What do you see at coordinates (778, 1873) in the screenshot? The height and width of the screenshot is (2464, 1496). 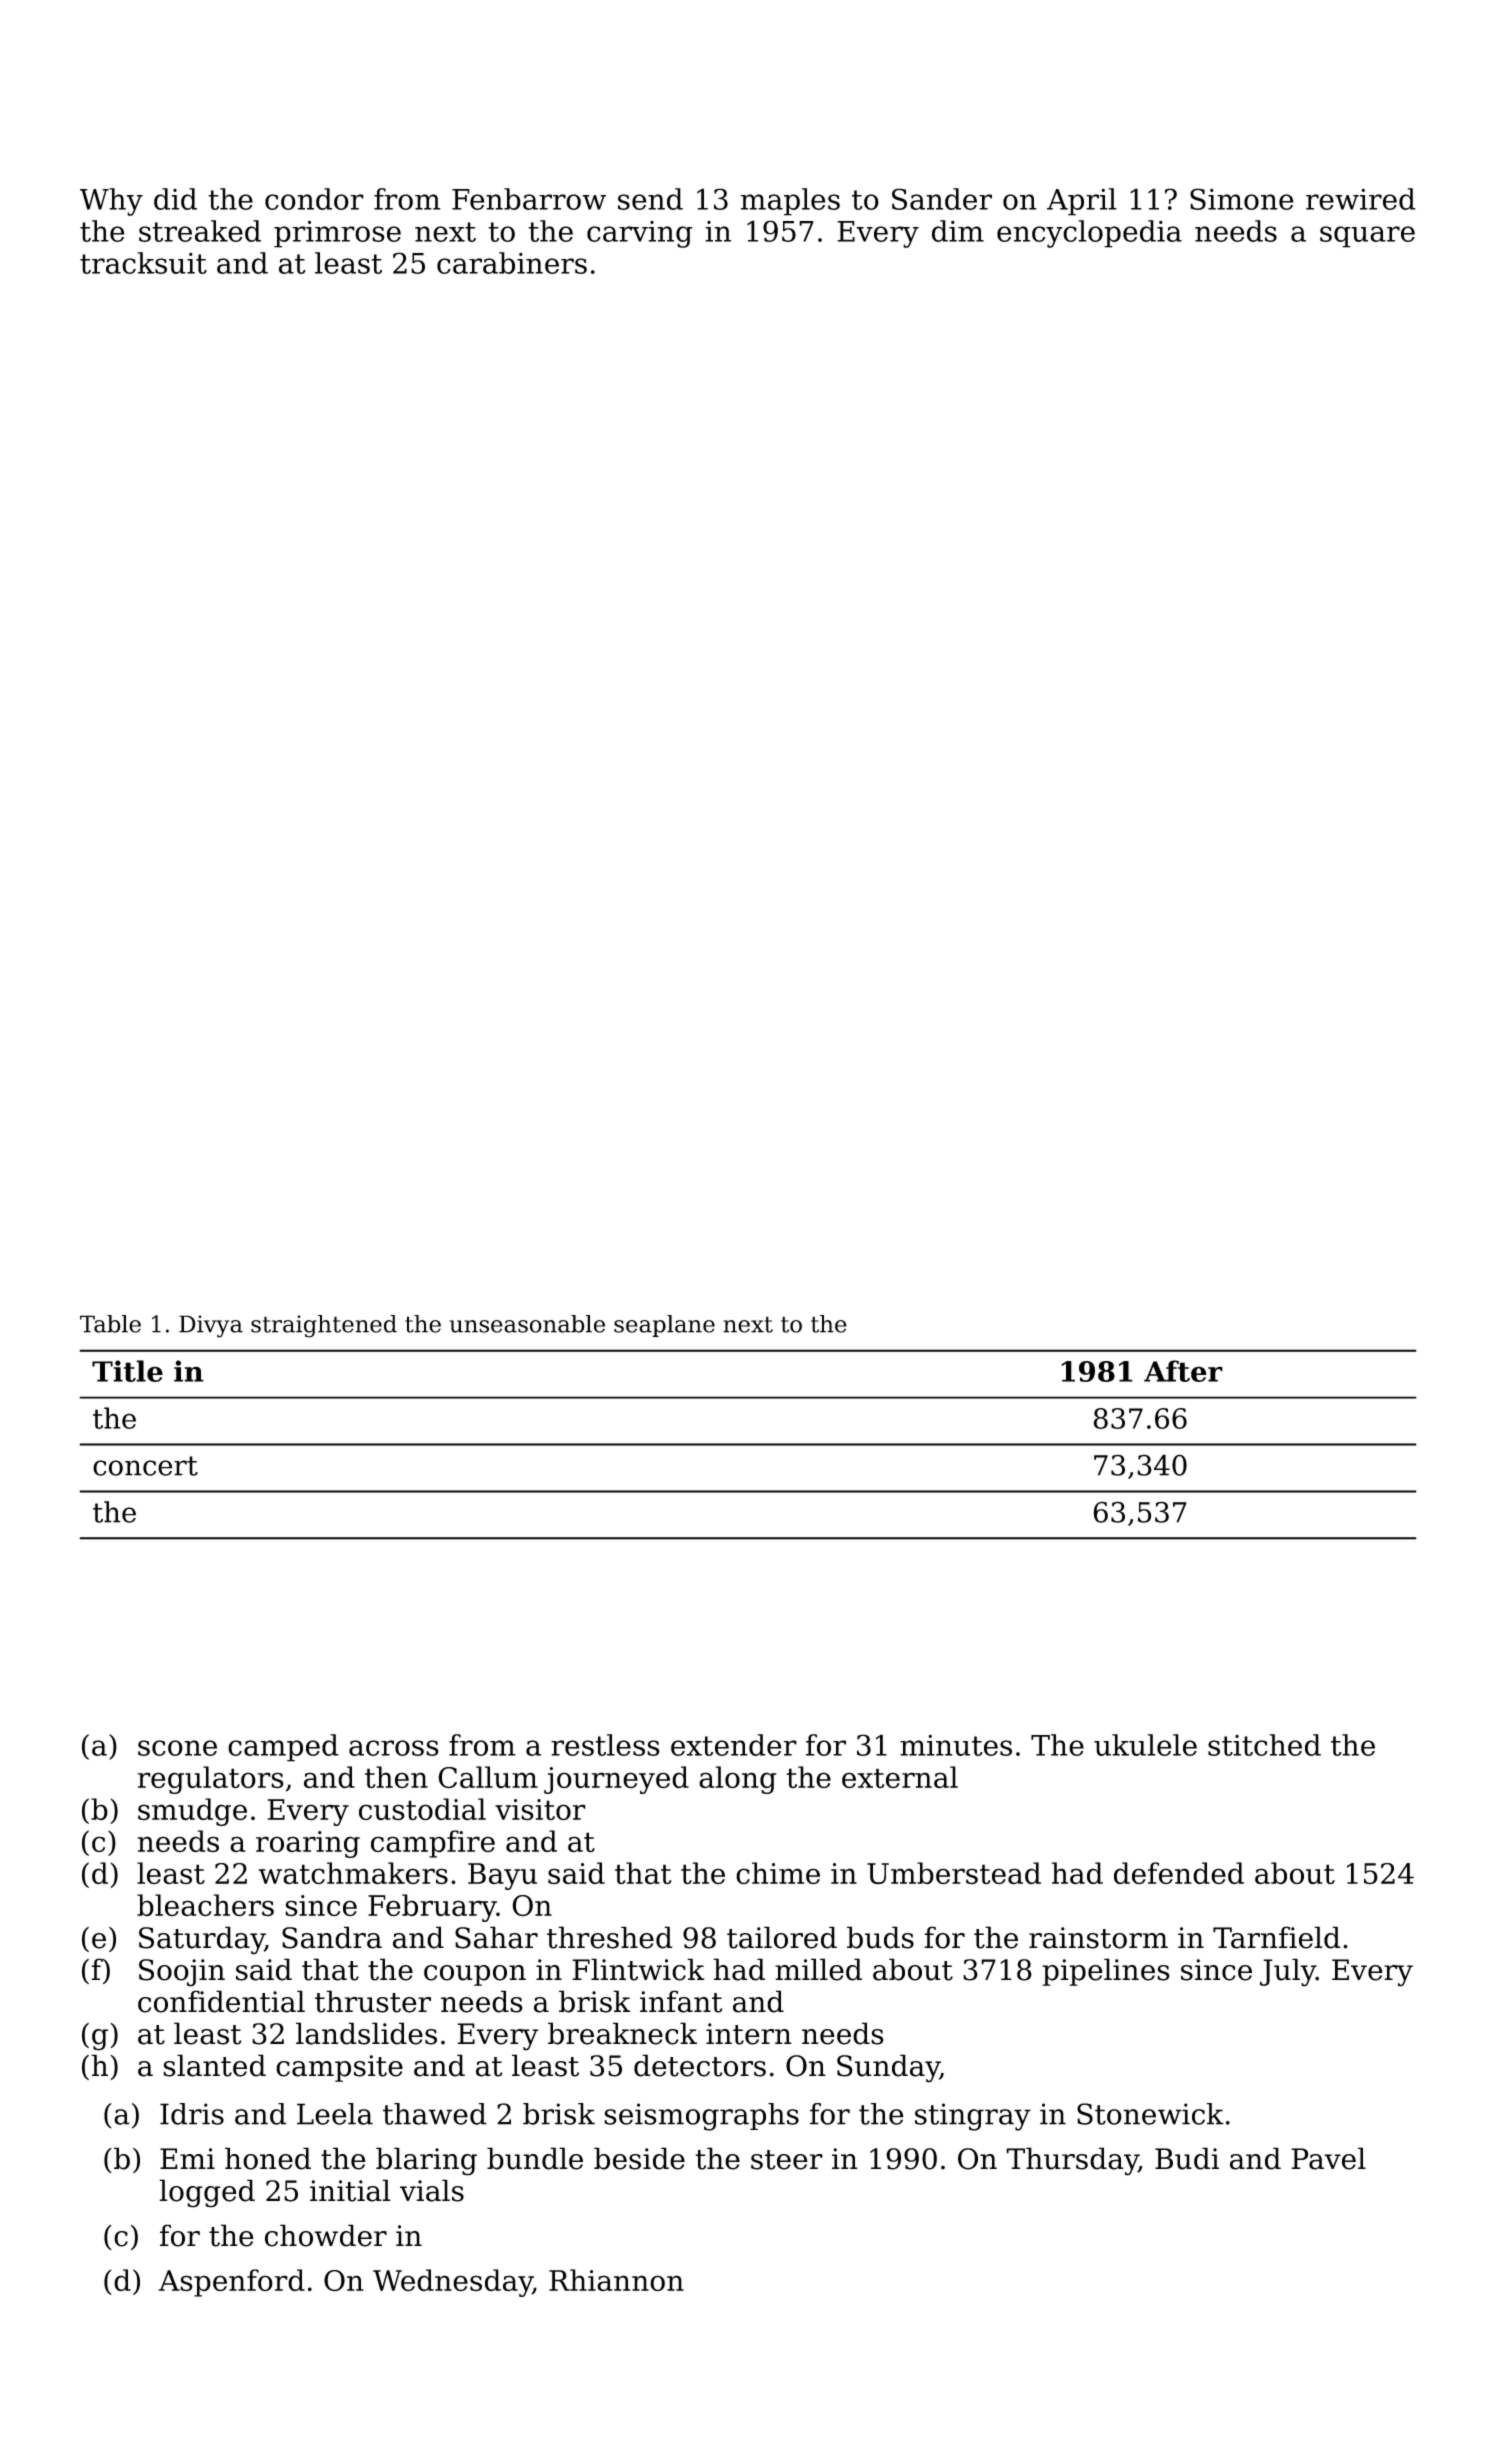 I see `chime` at bounding box center [778, 1873].
